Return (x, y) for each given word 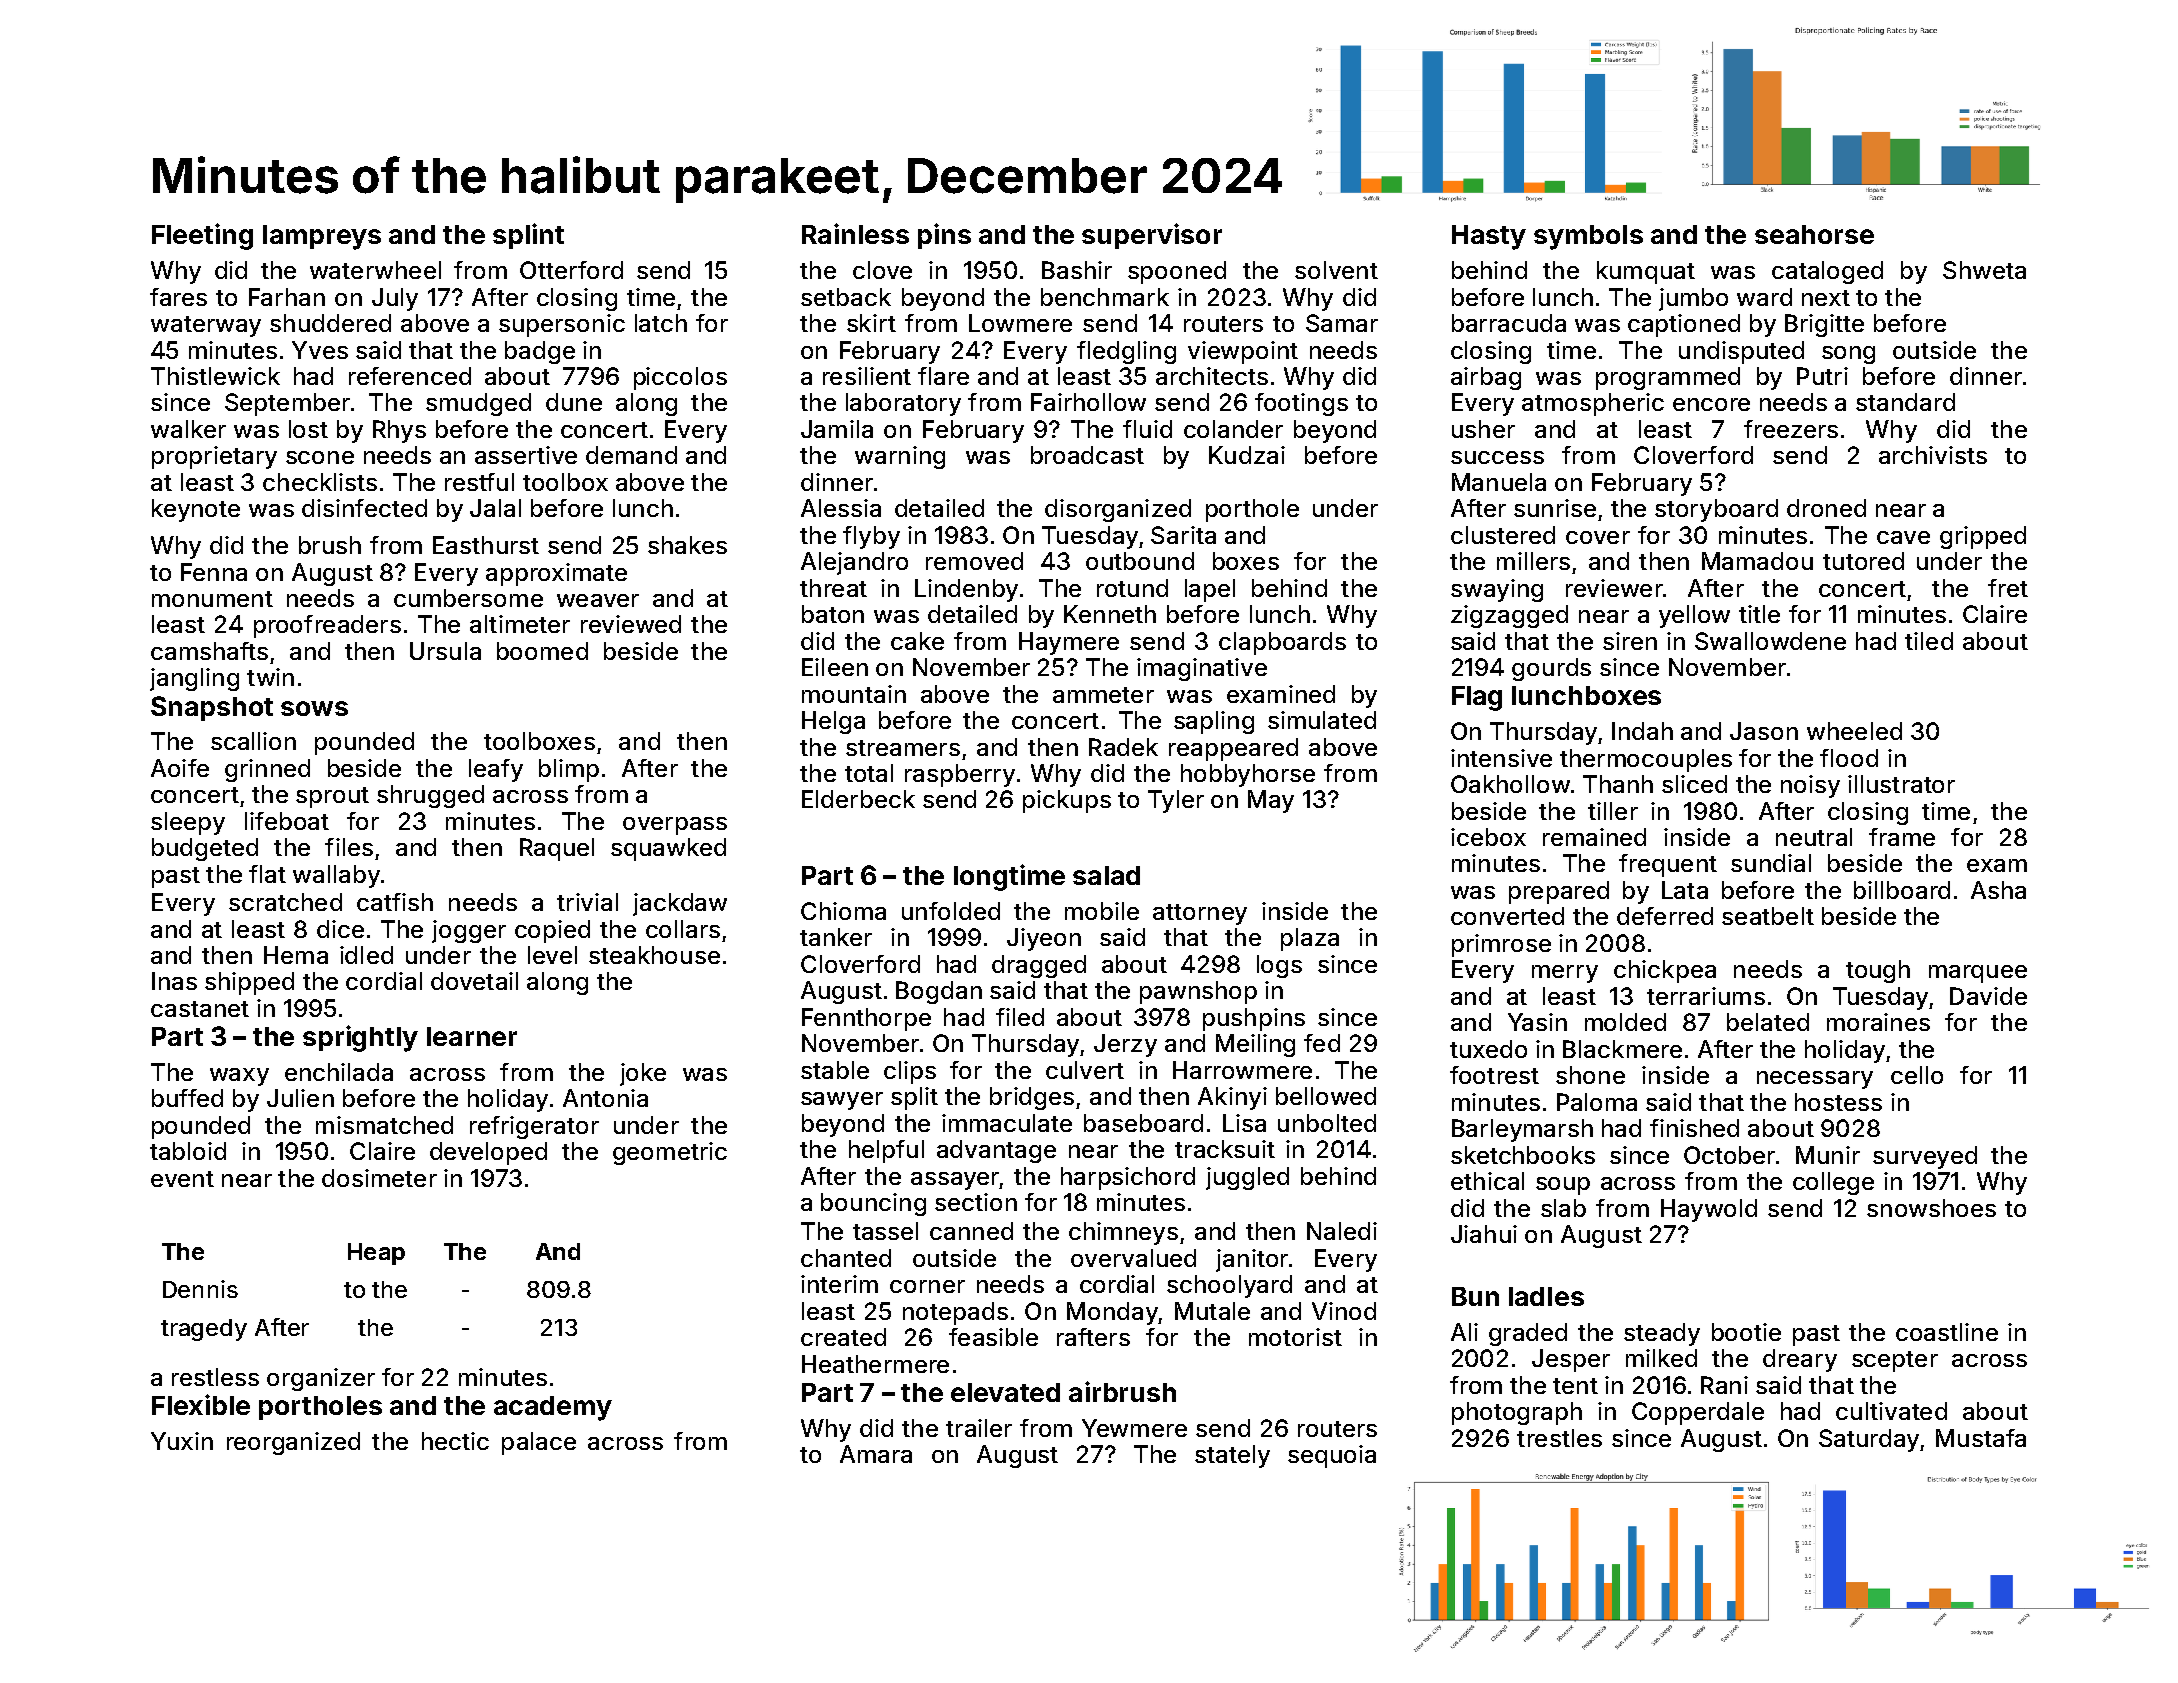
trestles (1559, 1438)
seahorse (1814, 234)
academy (553, 1408)
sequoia (1332, 1456)
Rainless (855, 233)
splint (528, 236)
